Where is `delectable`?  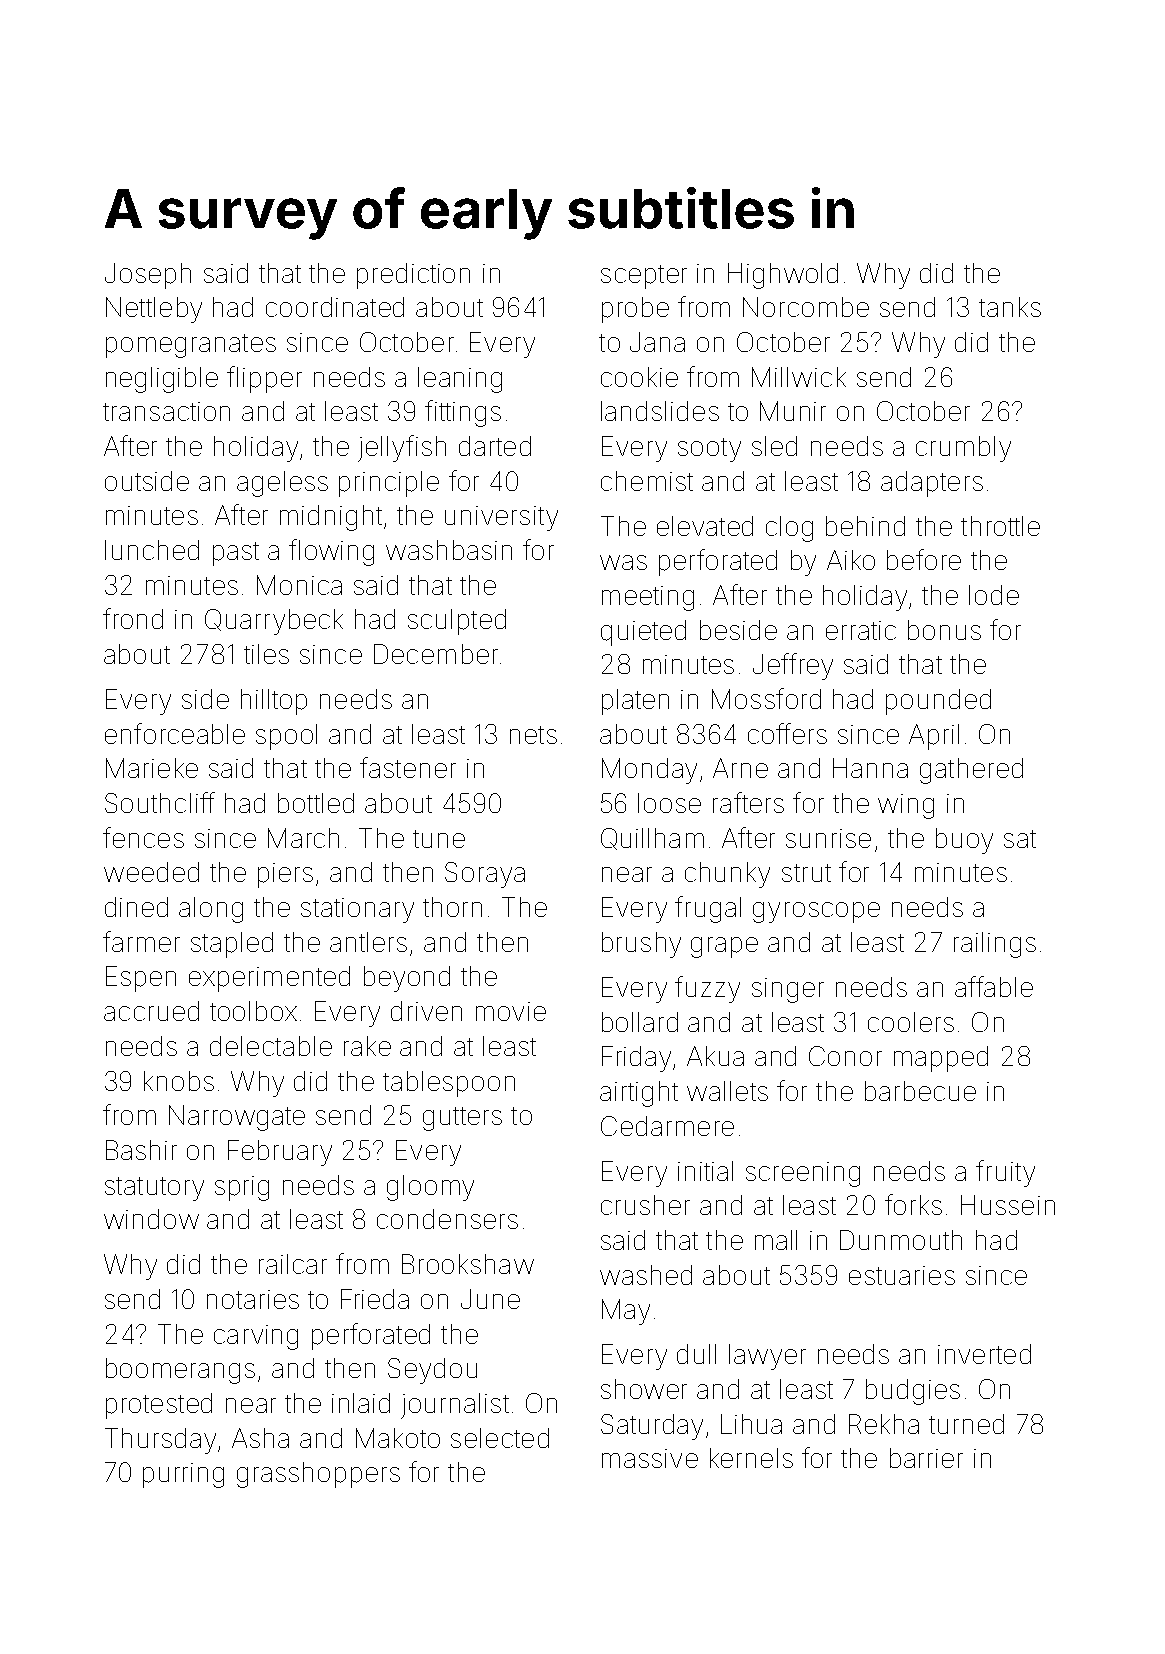 delectable is located at coordinates (271, 1046).
